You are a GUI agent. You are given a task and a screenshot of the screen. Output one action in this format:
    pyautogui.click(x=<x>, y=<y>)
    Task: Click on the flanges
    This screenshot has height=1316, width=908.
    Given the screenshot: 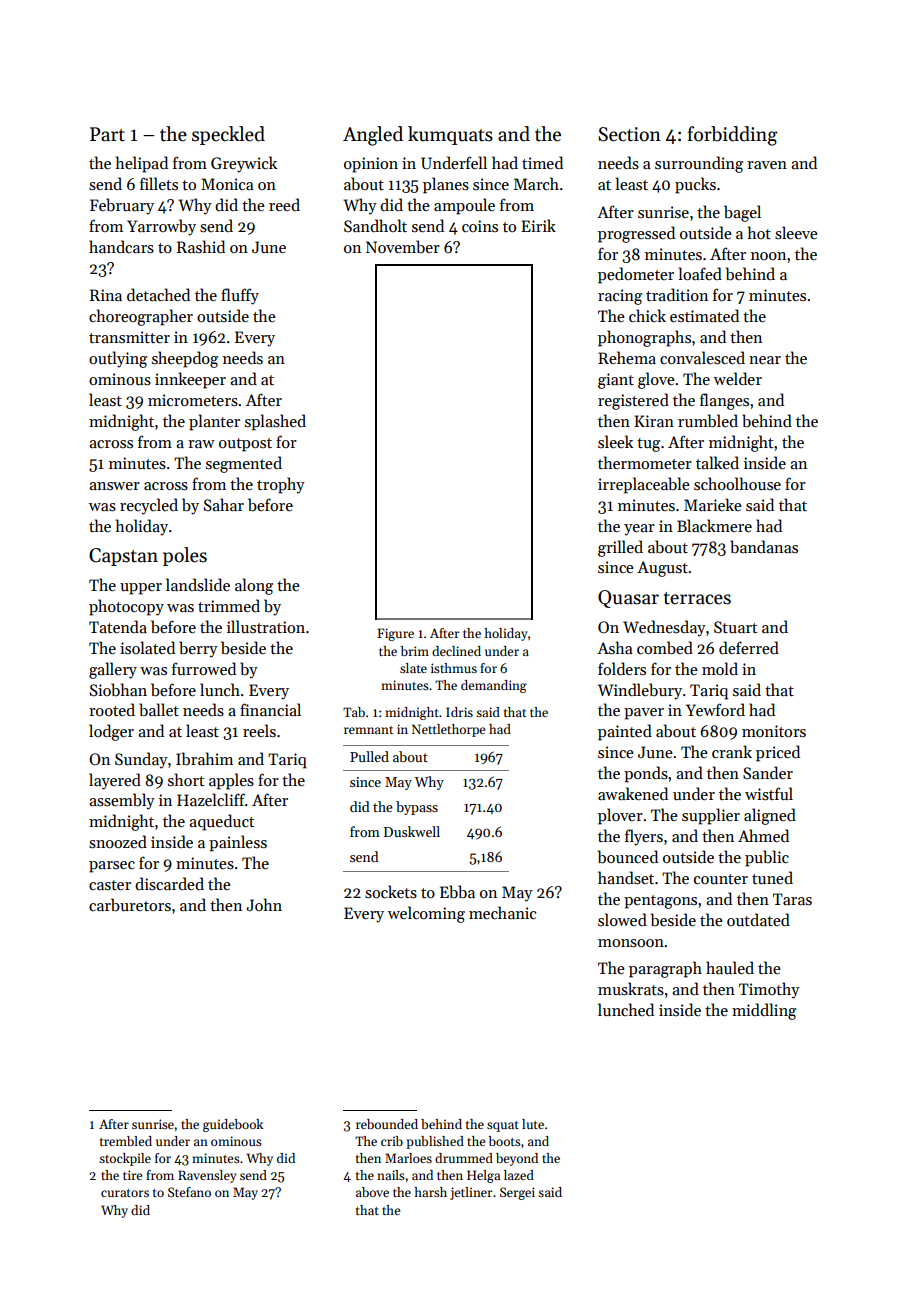 What is the action you would take?
    pyautogui.click(x=724, y=401)
